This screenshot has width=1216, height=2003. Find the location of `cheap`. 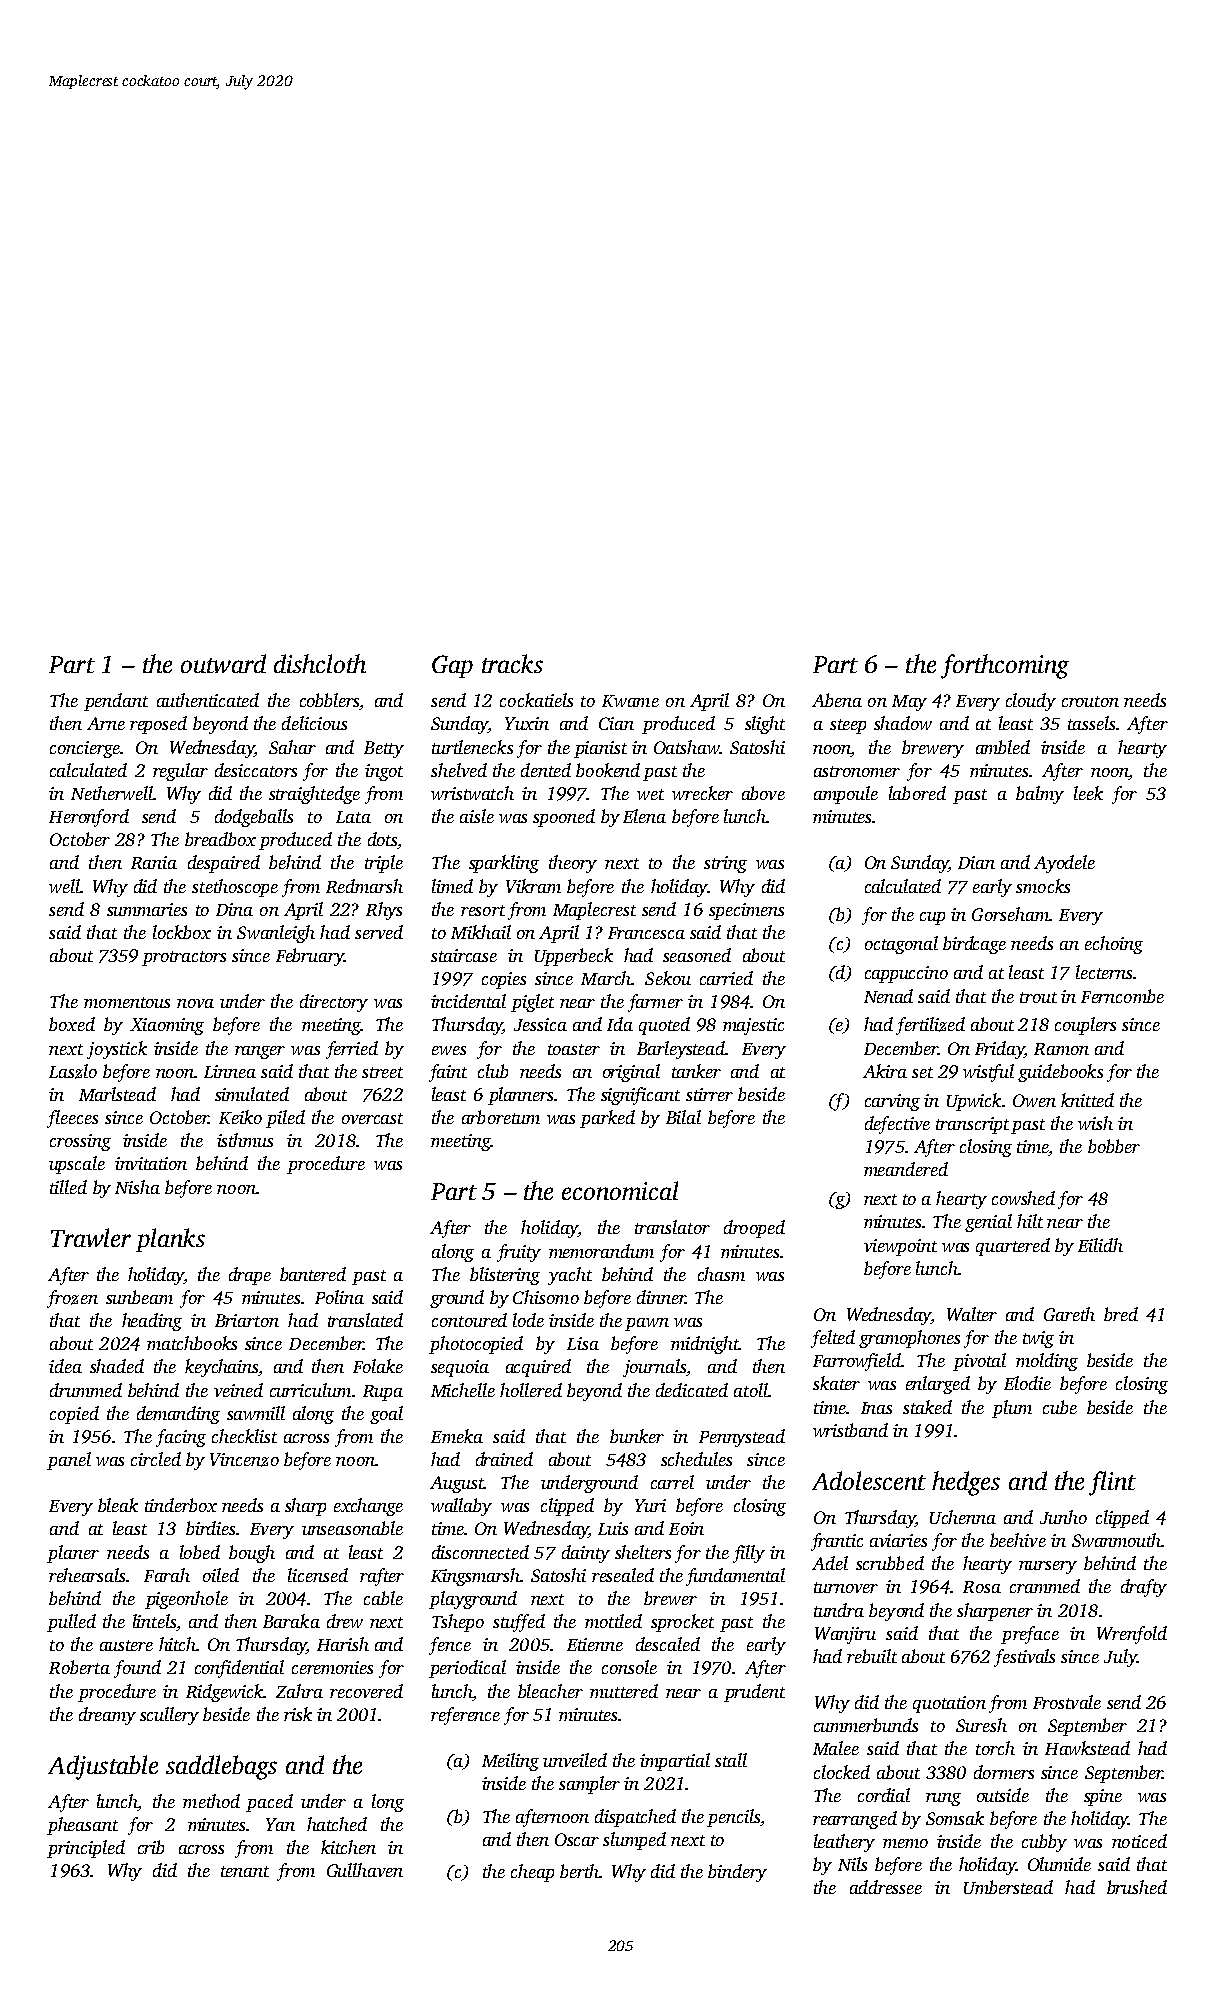

cheap is located at coordinates (532, 1873).
